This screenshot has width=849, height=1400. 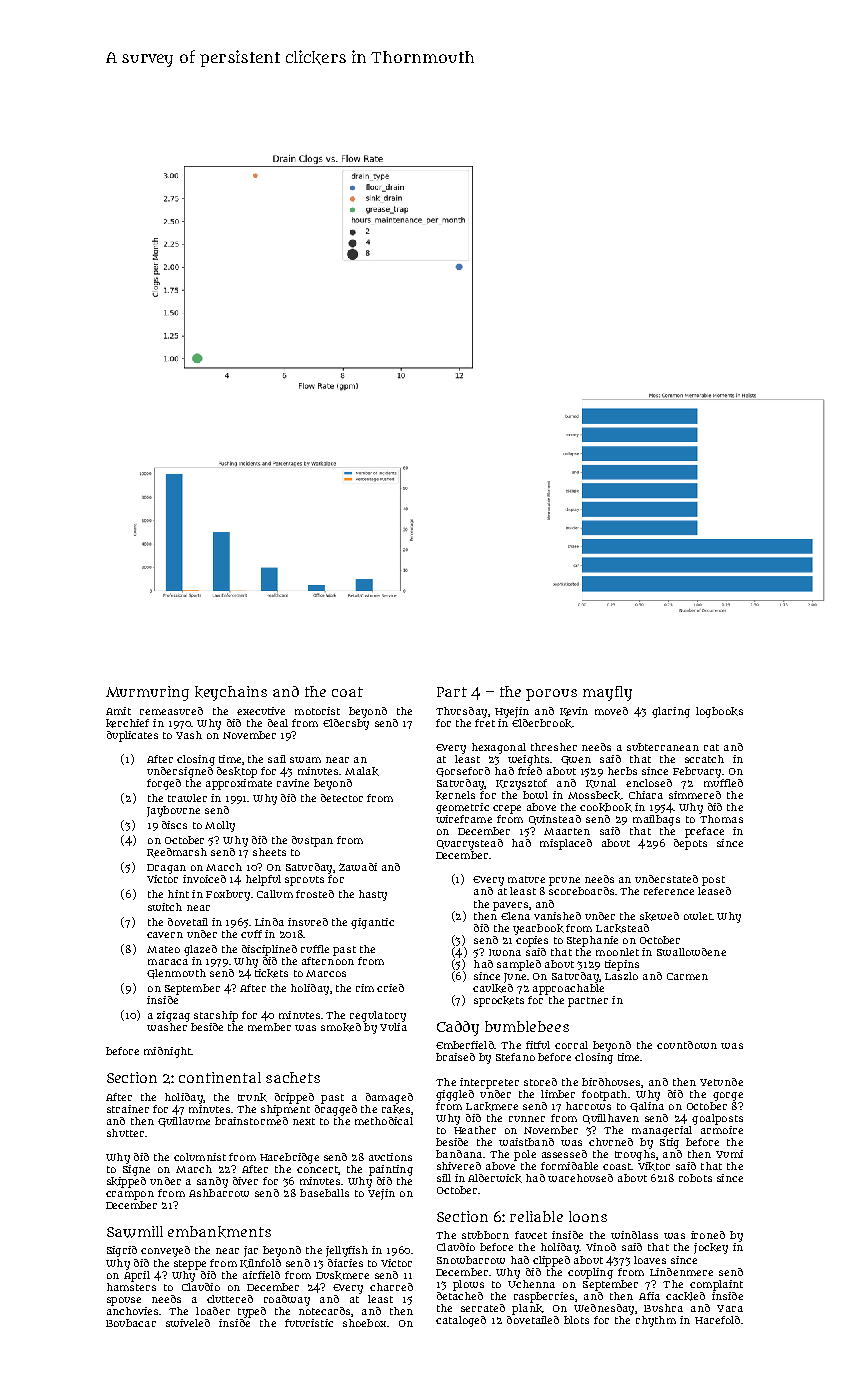 I want to click on washer, so click(x=167, y=1027).
